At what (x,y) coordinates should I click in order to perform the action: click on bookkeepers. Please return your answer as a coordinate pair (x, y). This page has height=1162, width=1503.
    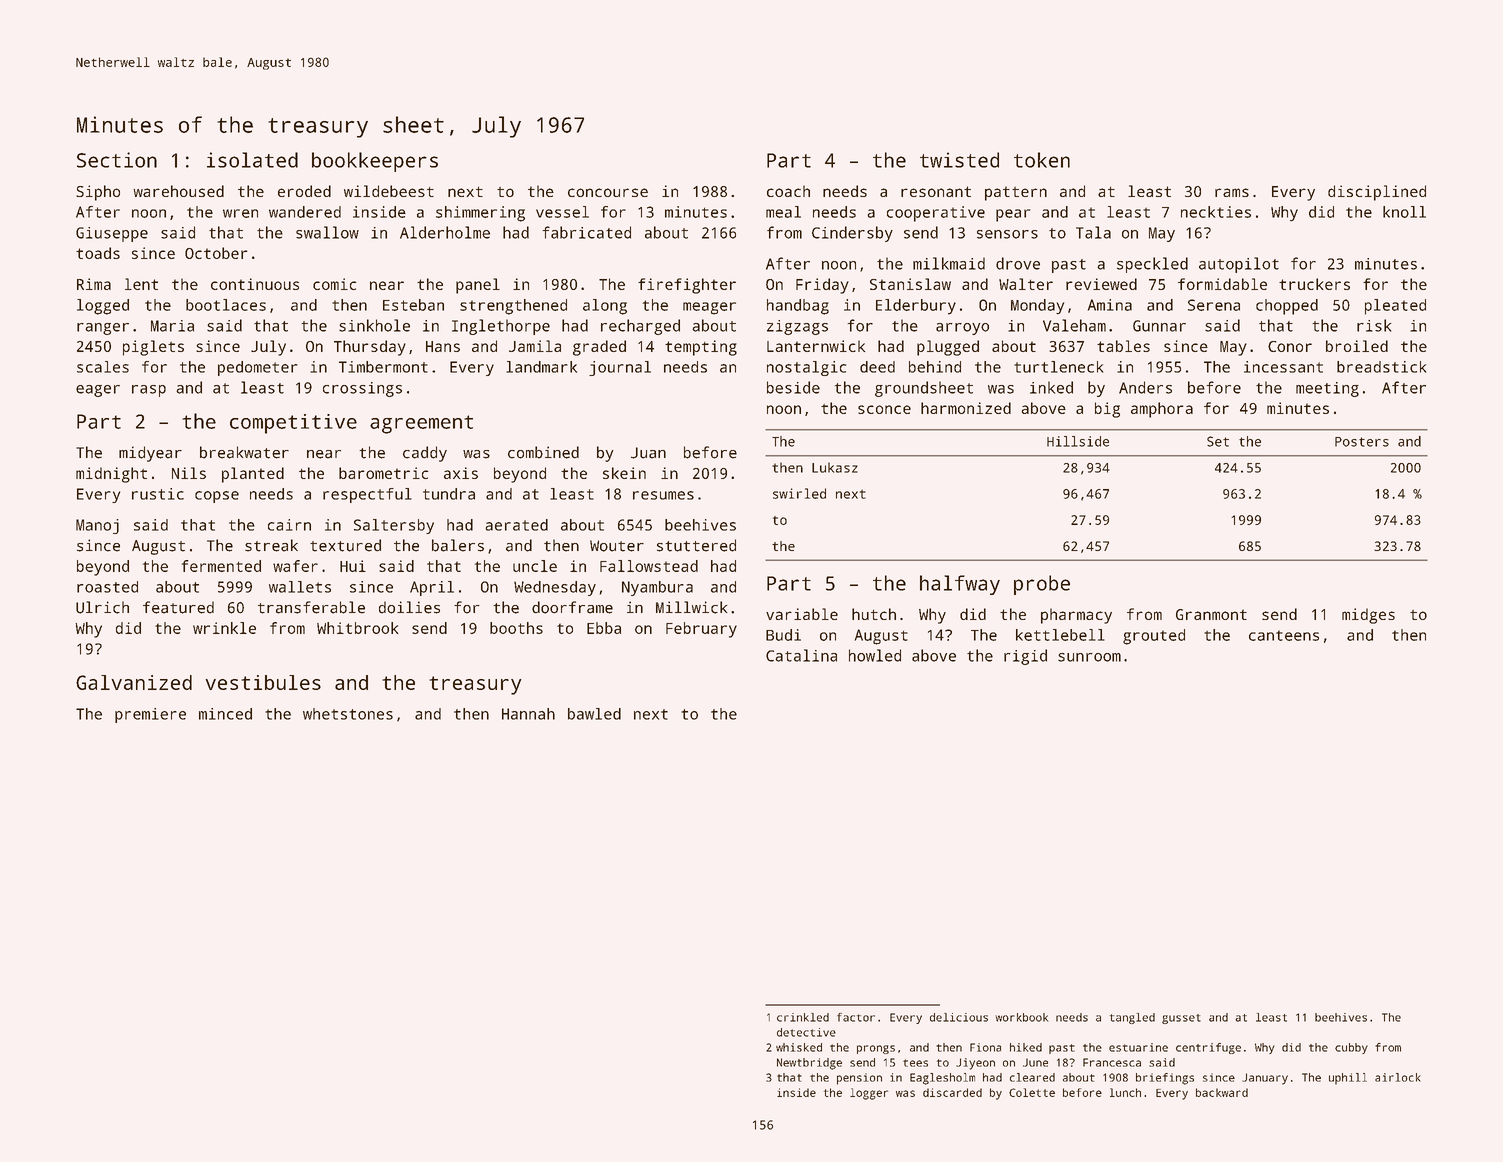
    Looking at the image, I should click on (375, 162).
